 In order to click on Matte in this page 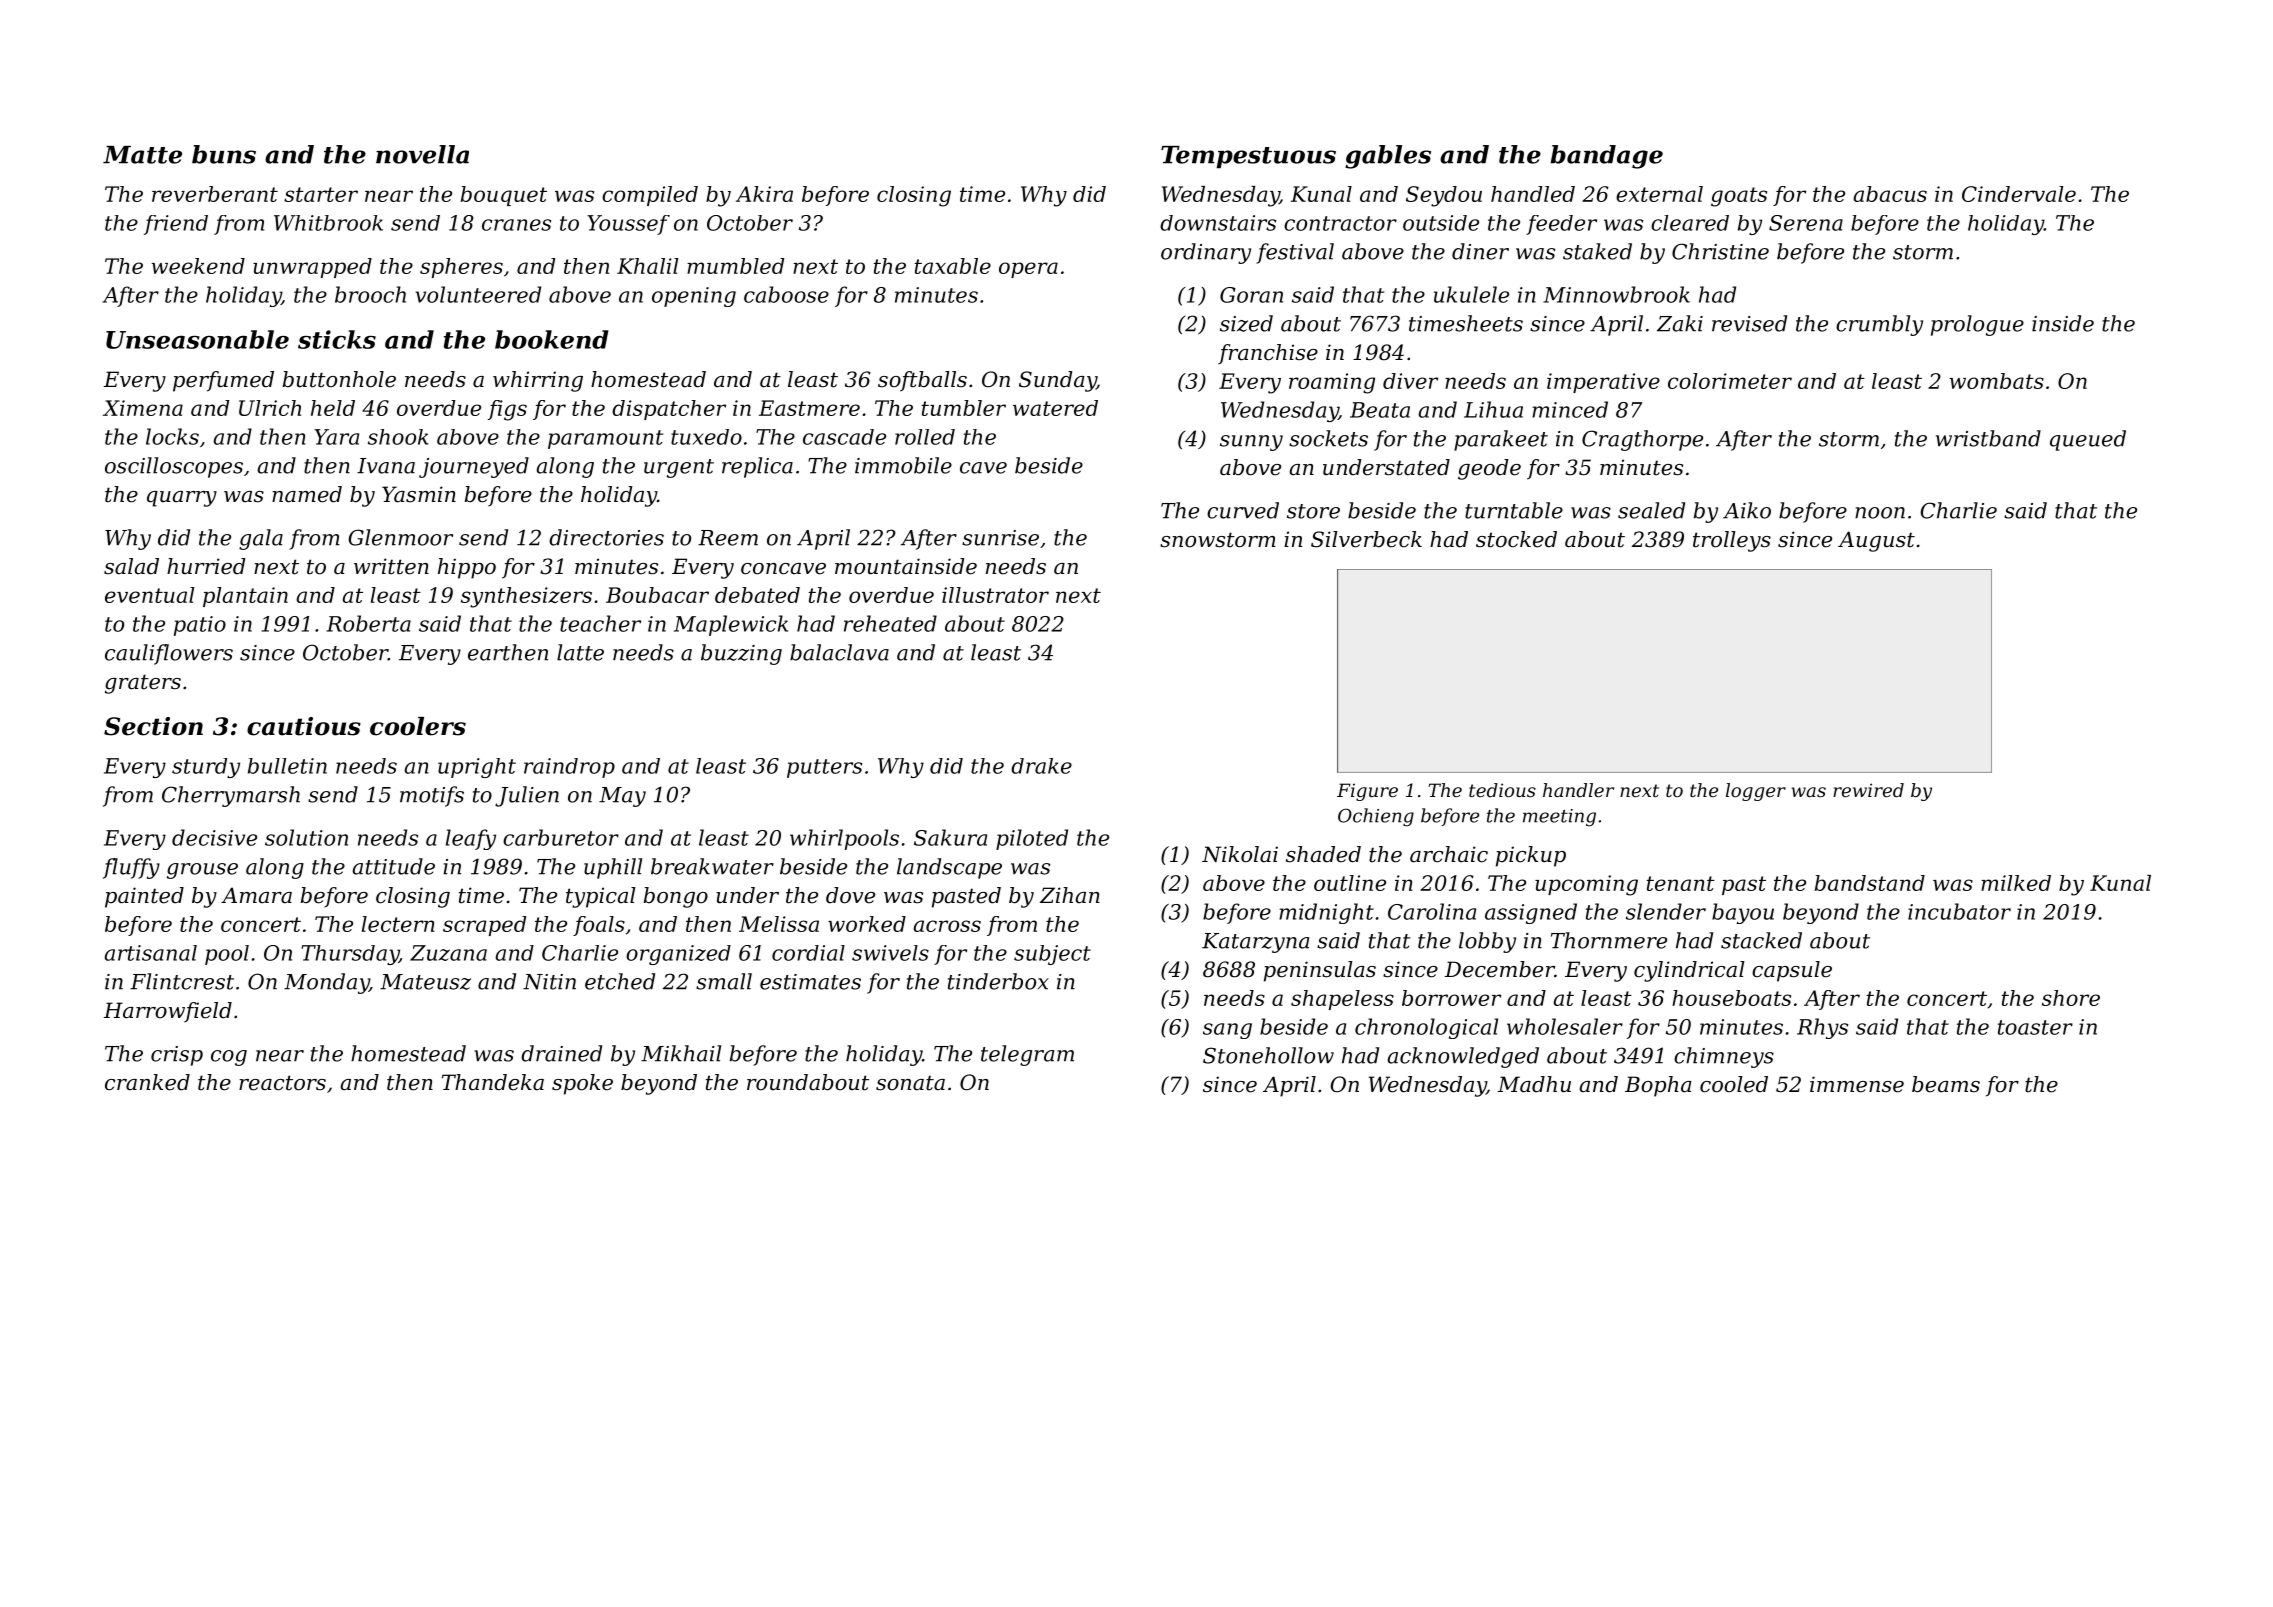, I will do `click(142, 155)`.
